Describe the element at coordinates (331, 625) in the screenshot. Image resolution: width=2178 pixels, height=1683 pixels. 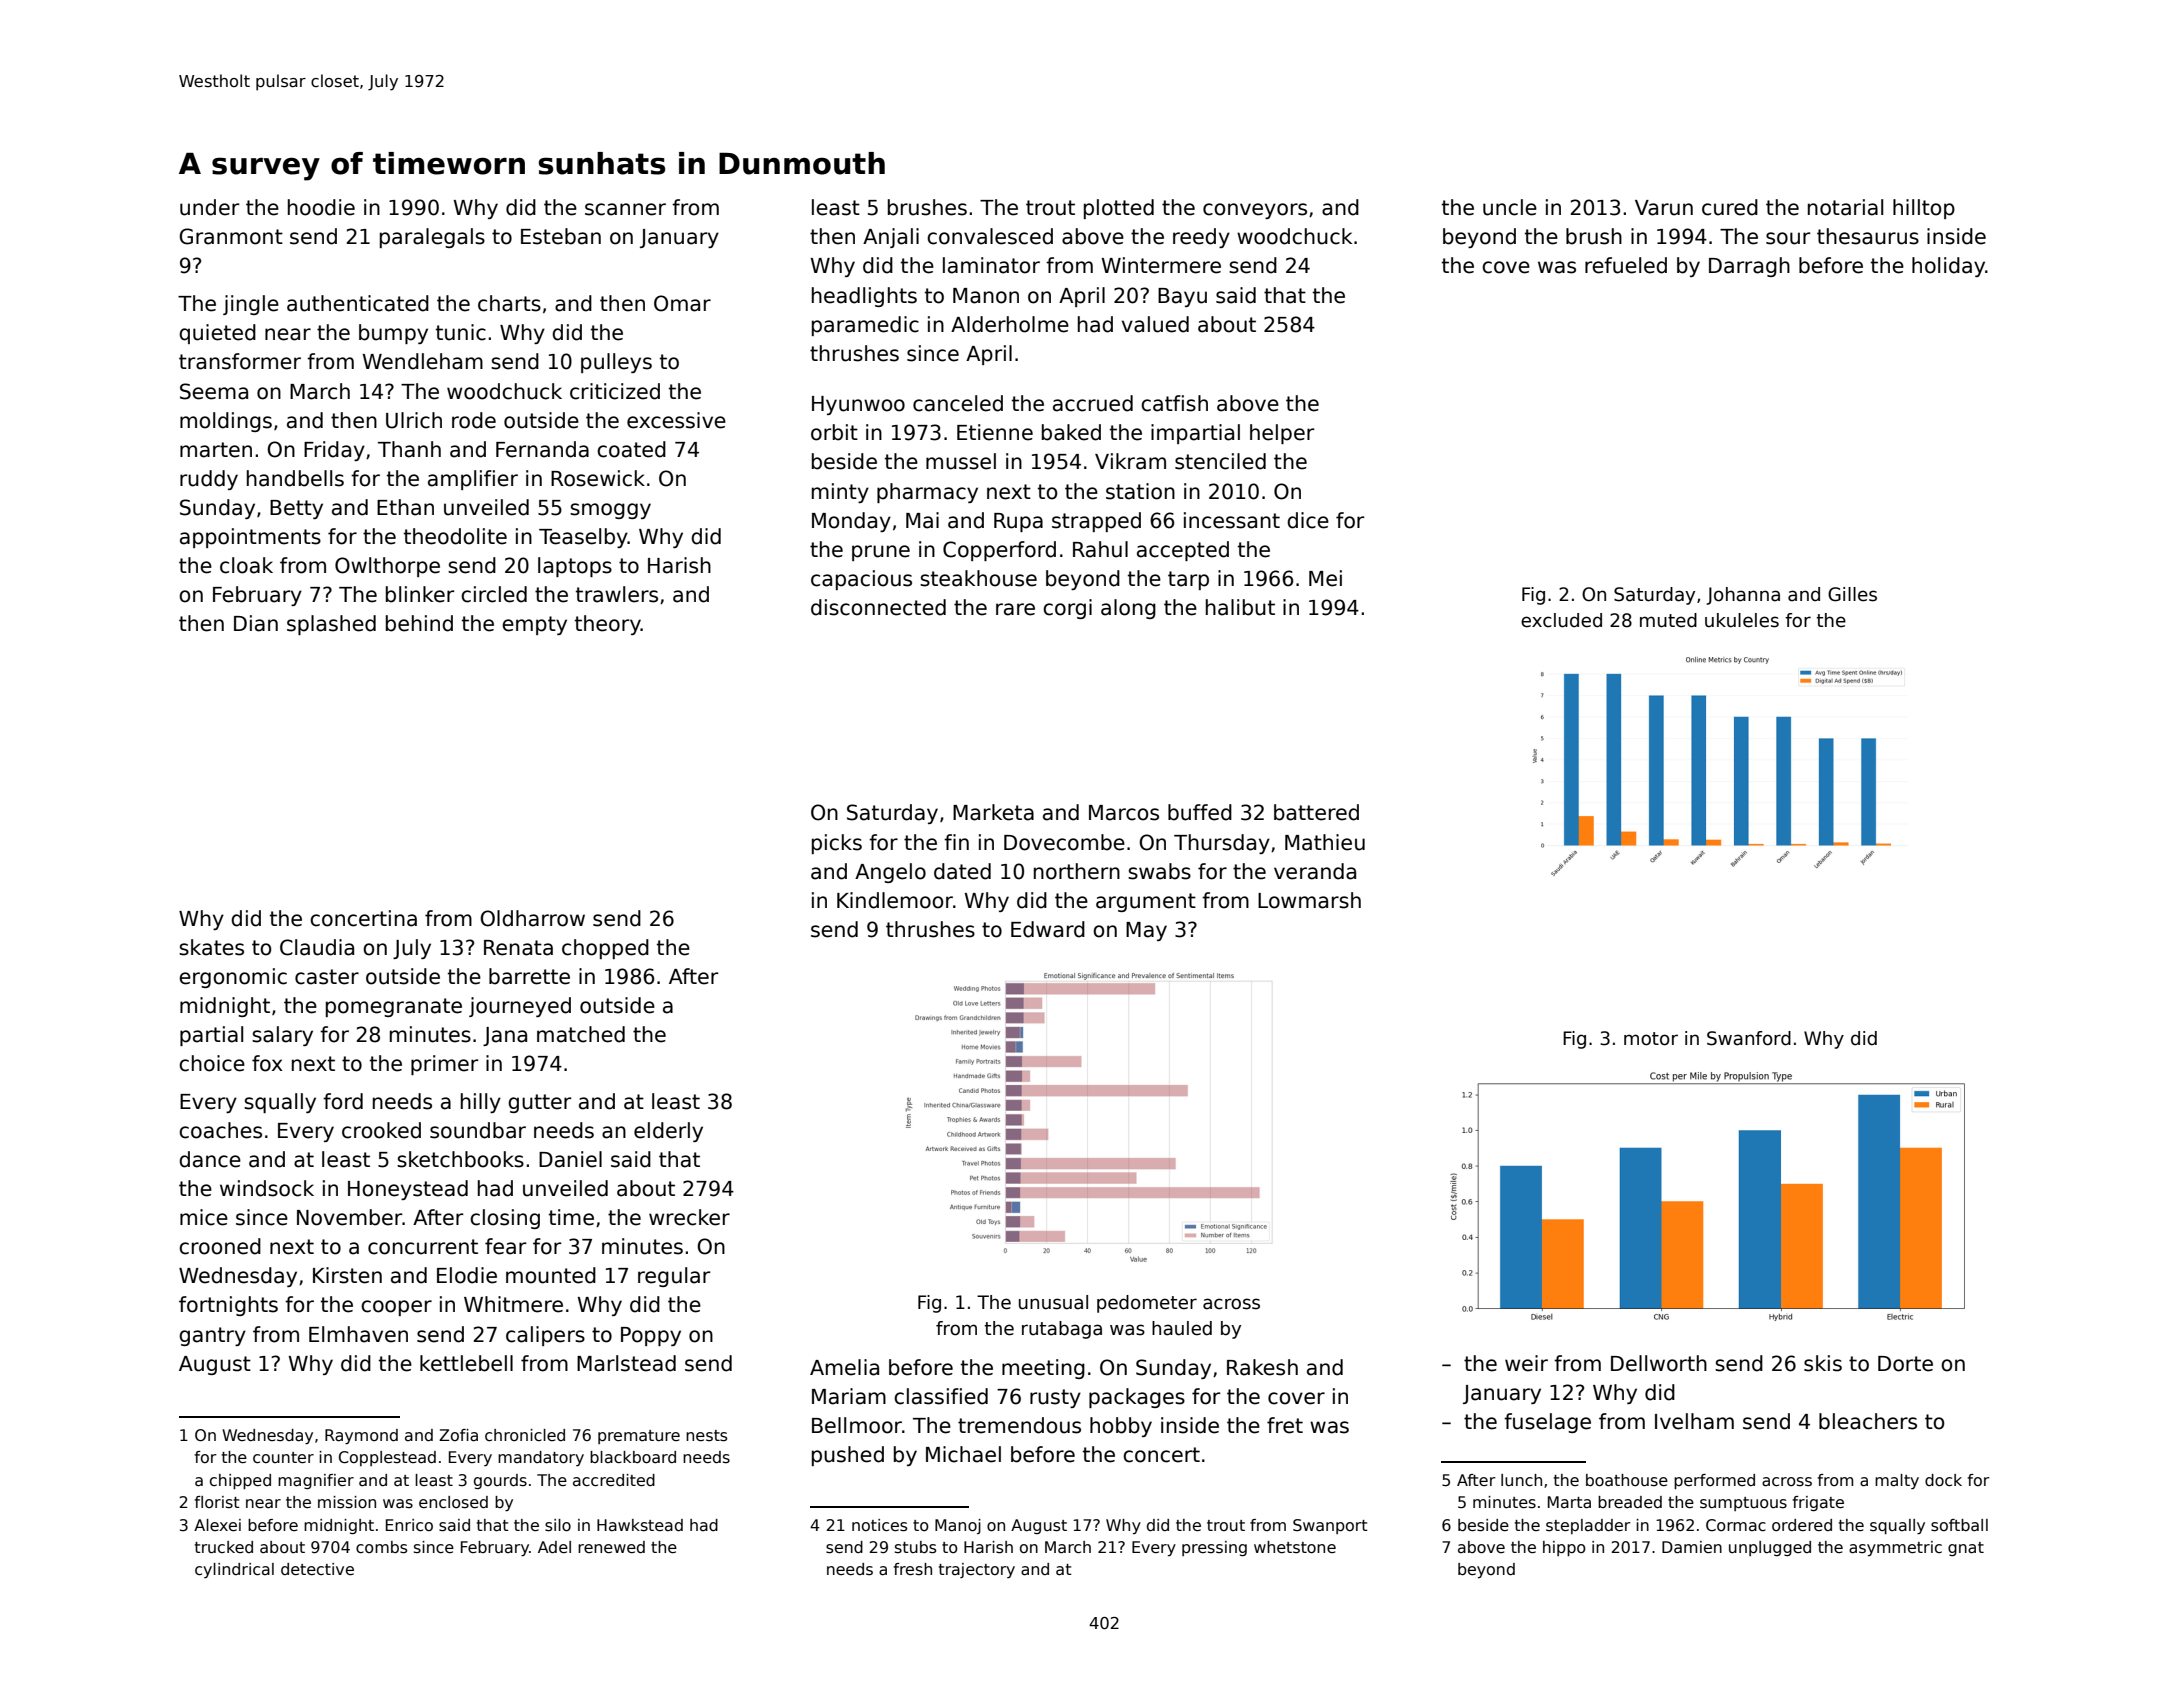
I see `splashed` at that location.
